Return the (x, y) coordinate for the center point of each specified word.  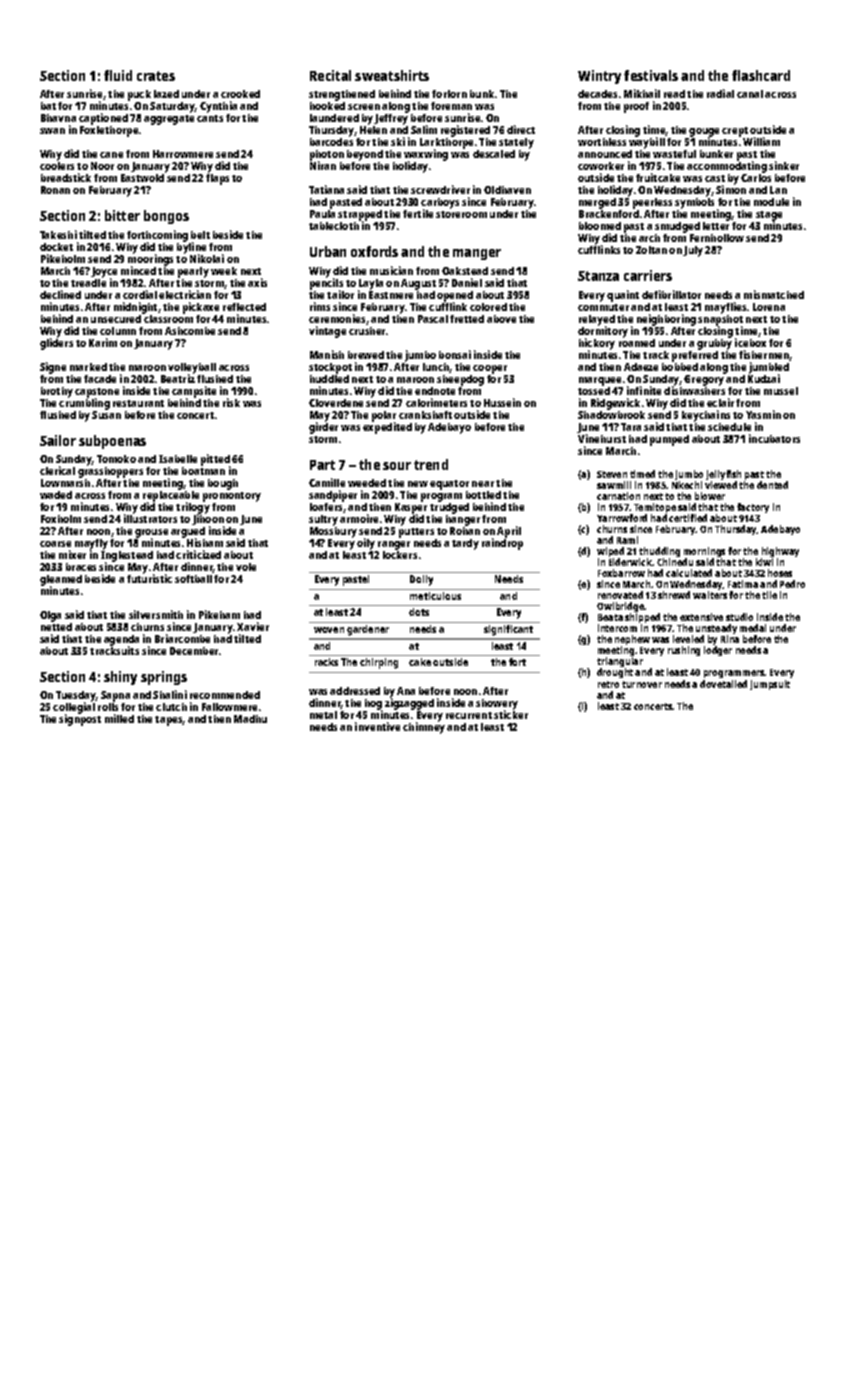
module (771, 202)
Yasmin (763, 414)
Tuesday (76, 697)
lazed (166, 94)
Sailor (58, 440)
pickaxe (201, 308)
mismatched (774, 294)
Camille (327, 482)
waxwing (426, 155)
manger (477, 254)
